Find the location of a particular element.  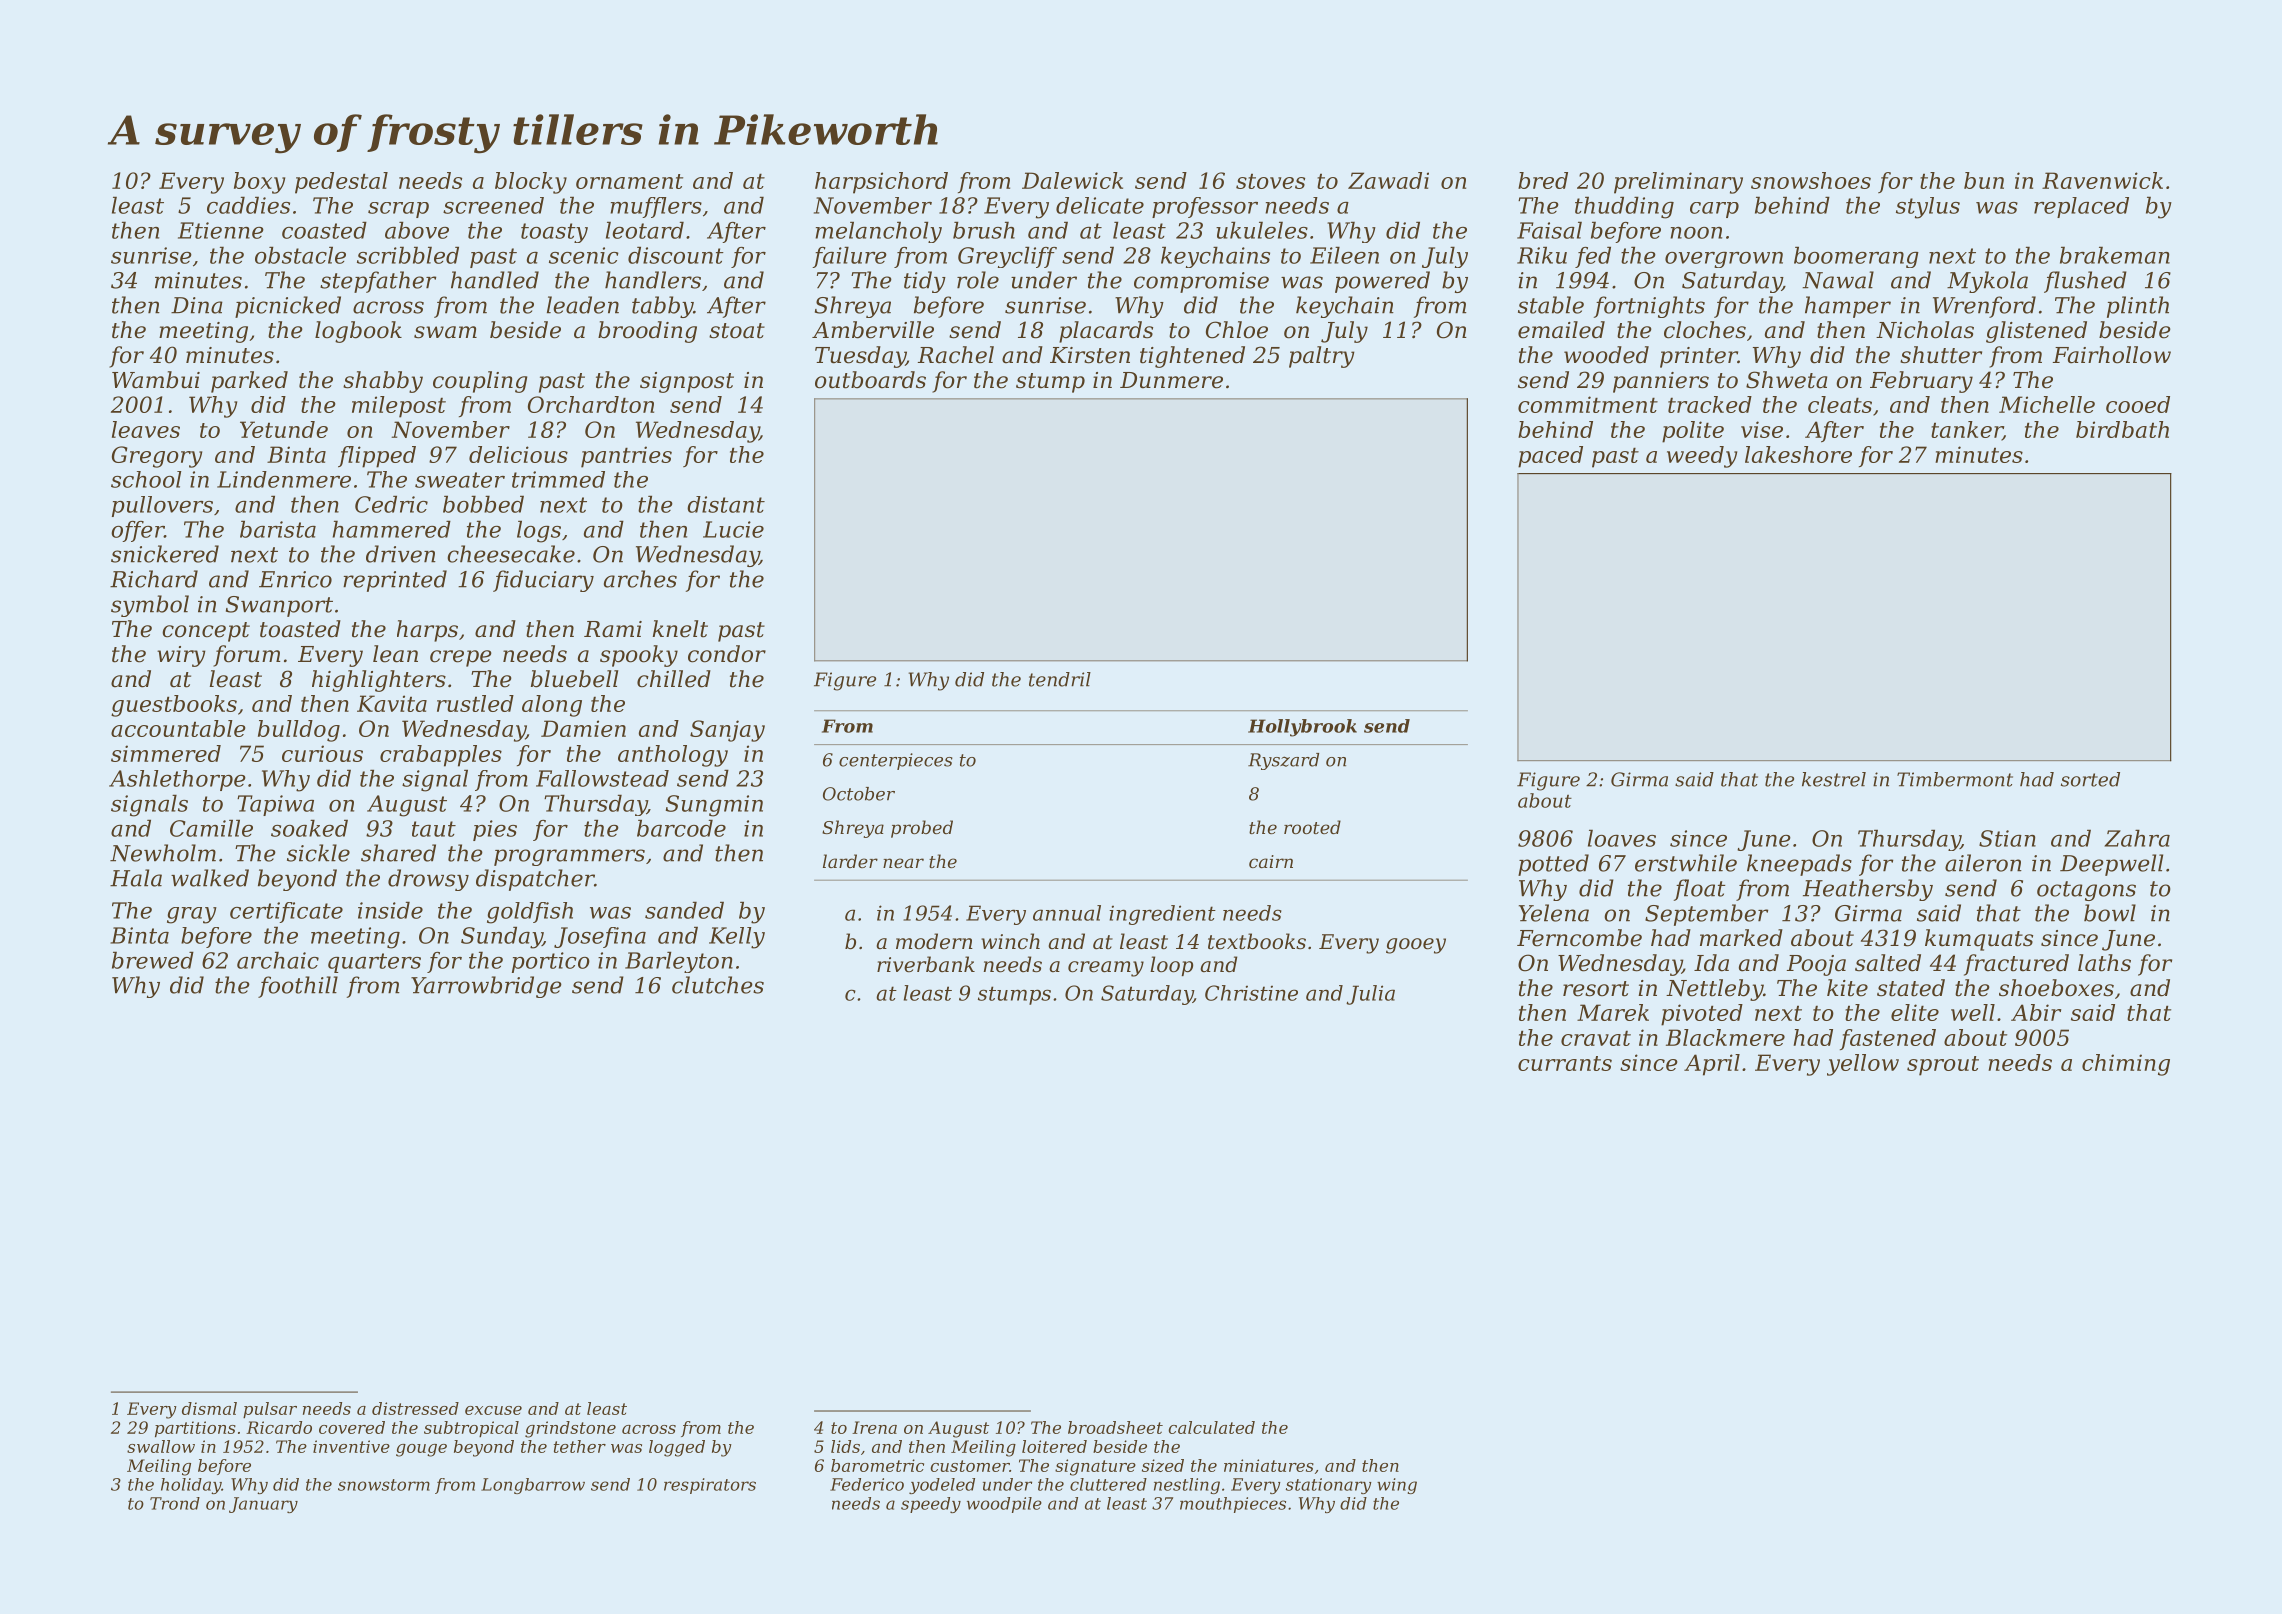

swam is located at coordinates (445, 332).
